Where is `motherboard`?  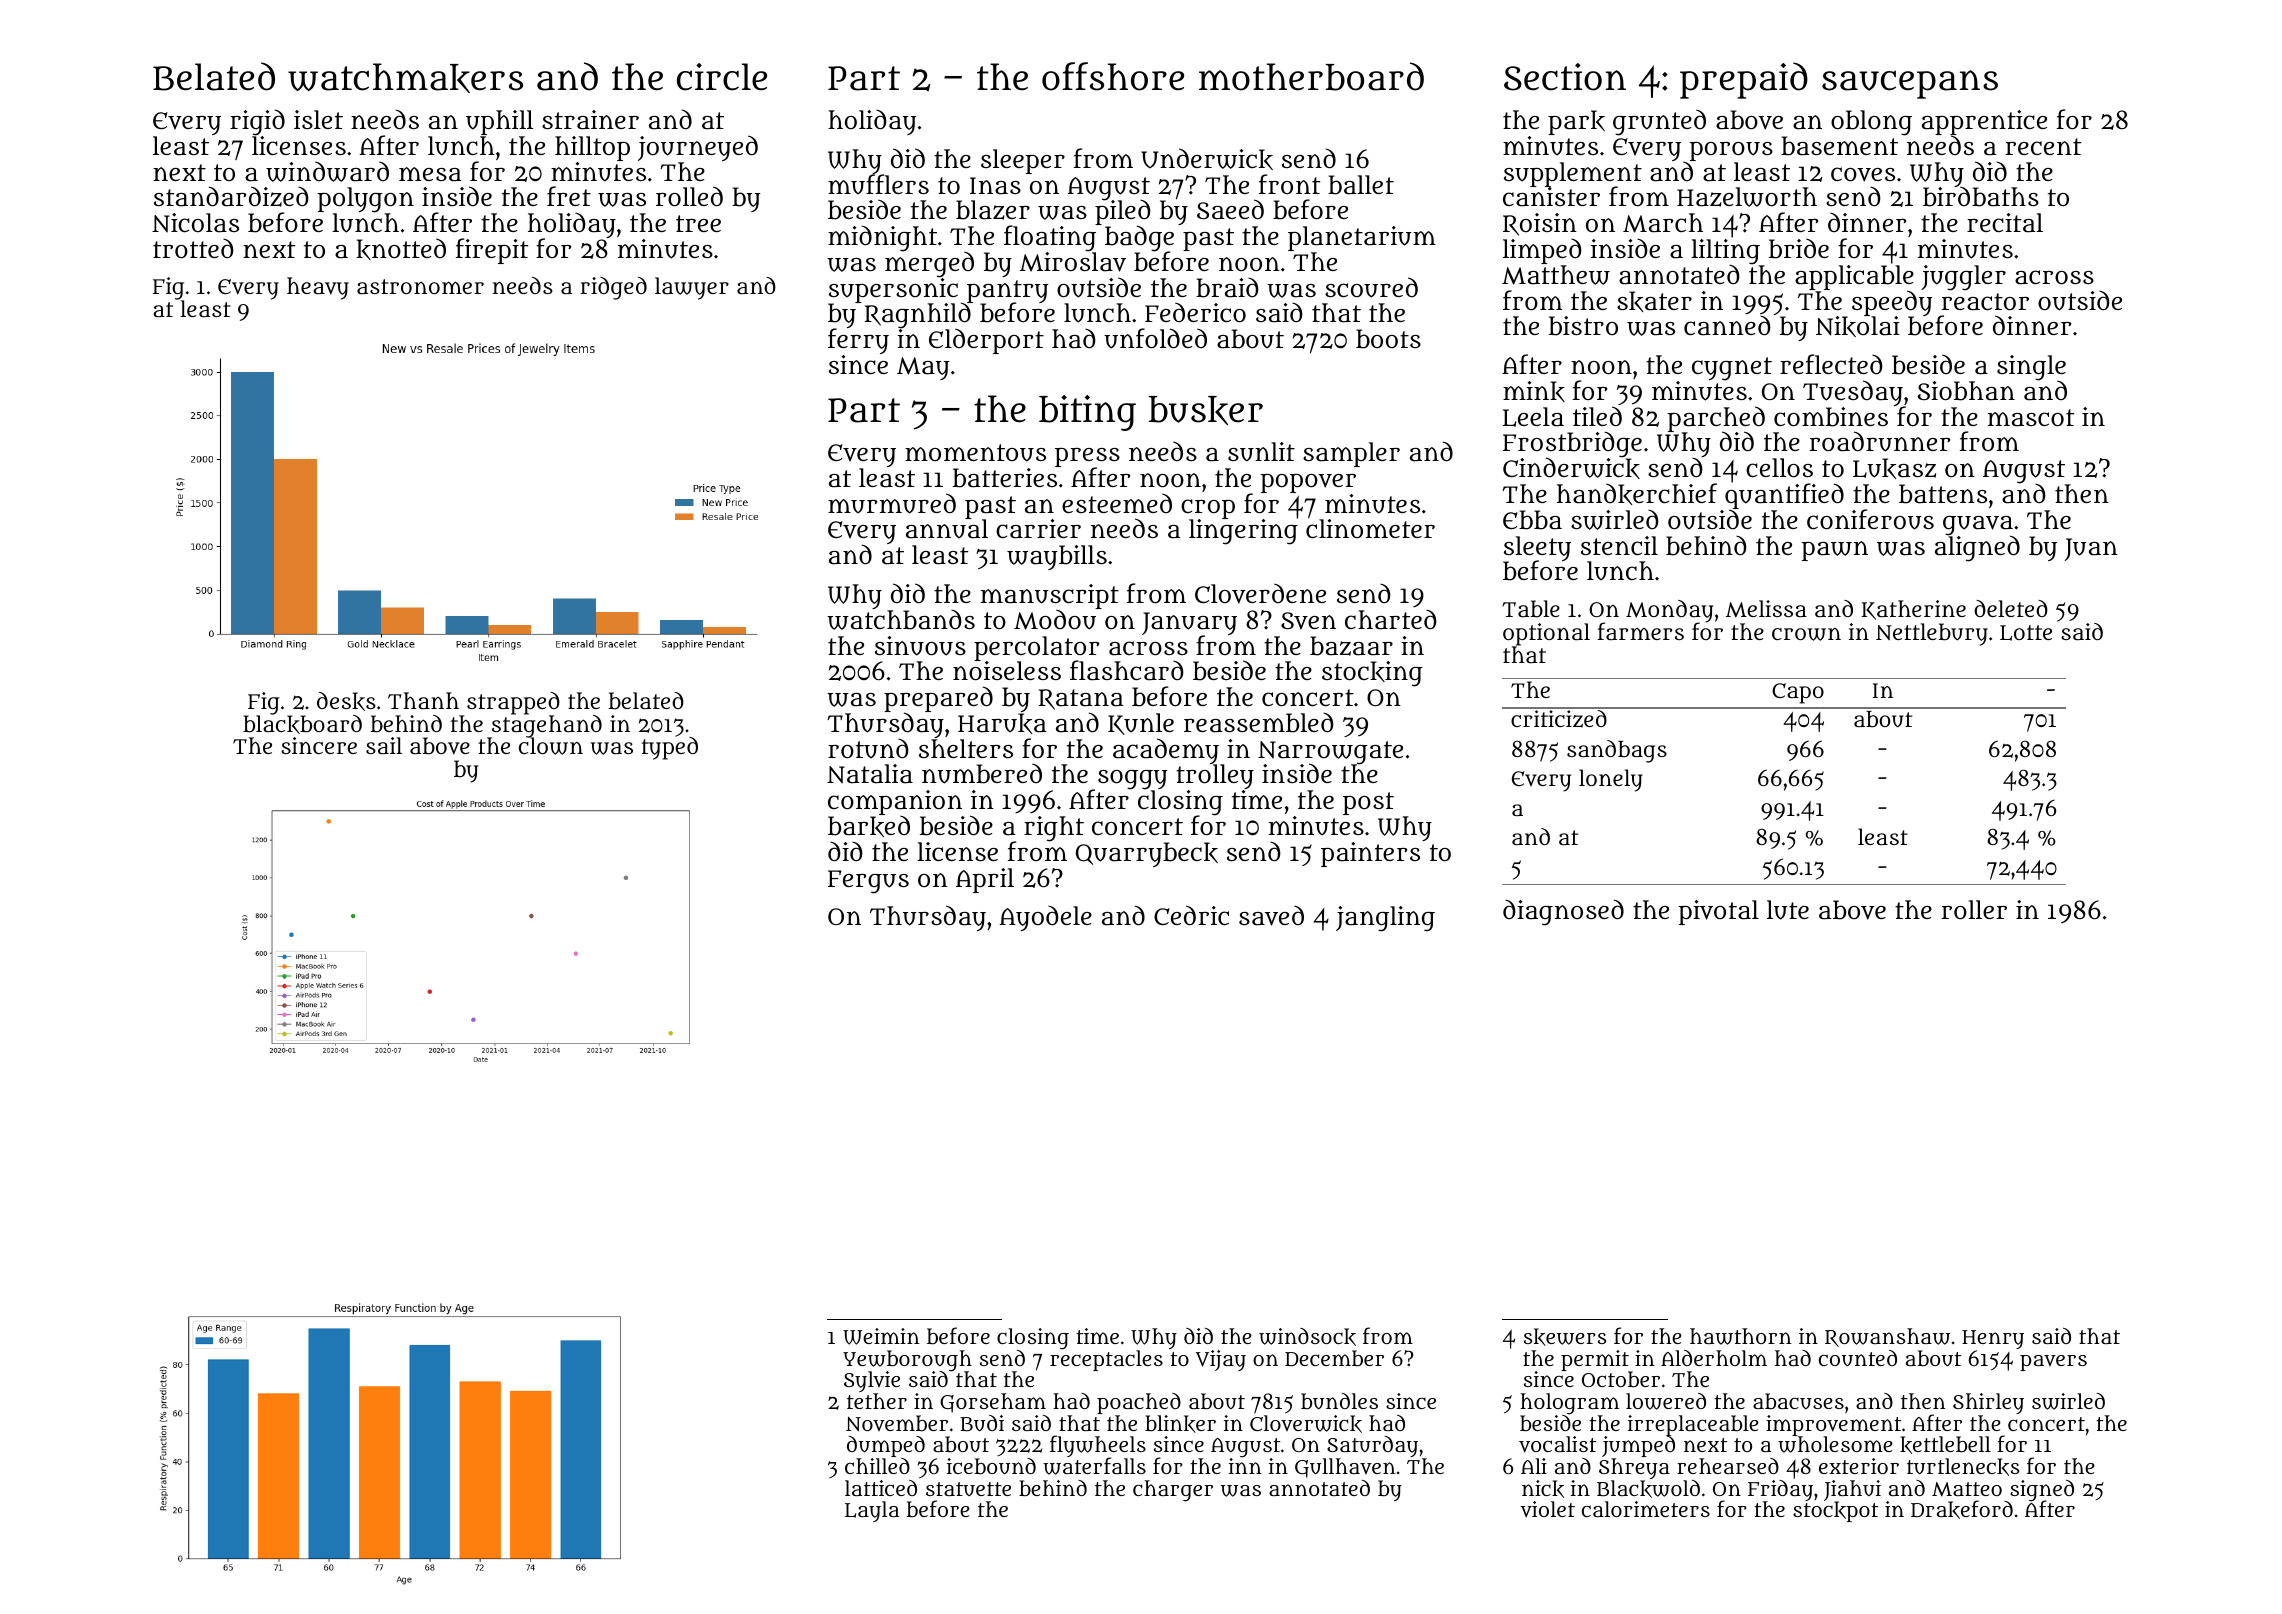 motherboard is located at coordinates (1311, 76).
